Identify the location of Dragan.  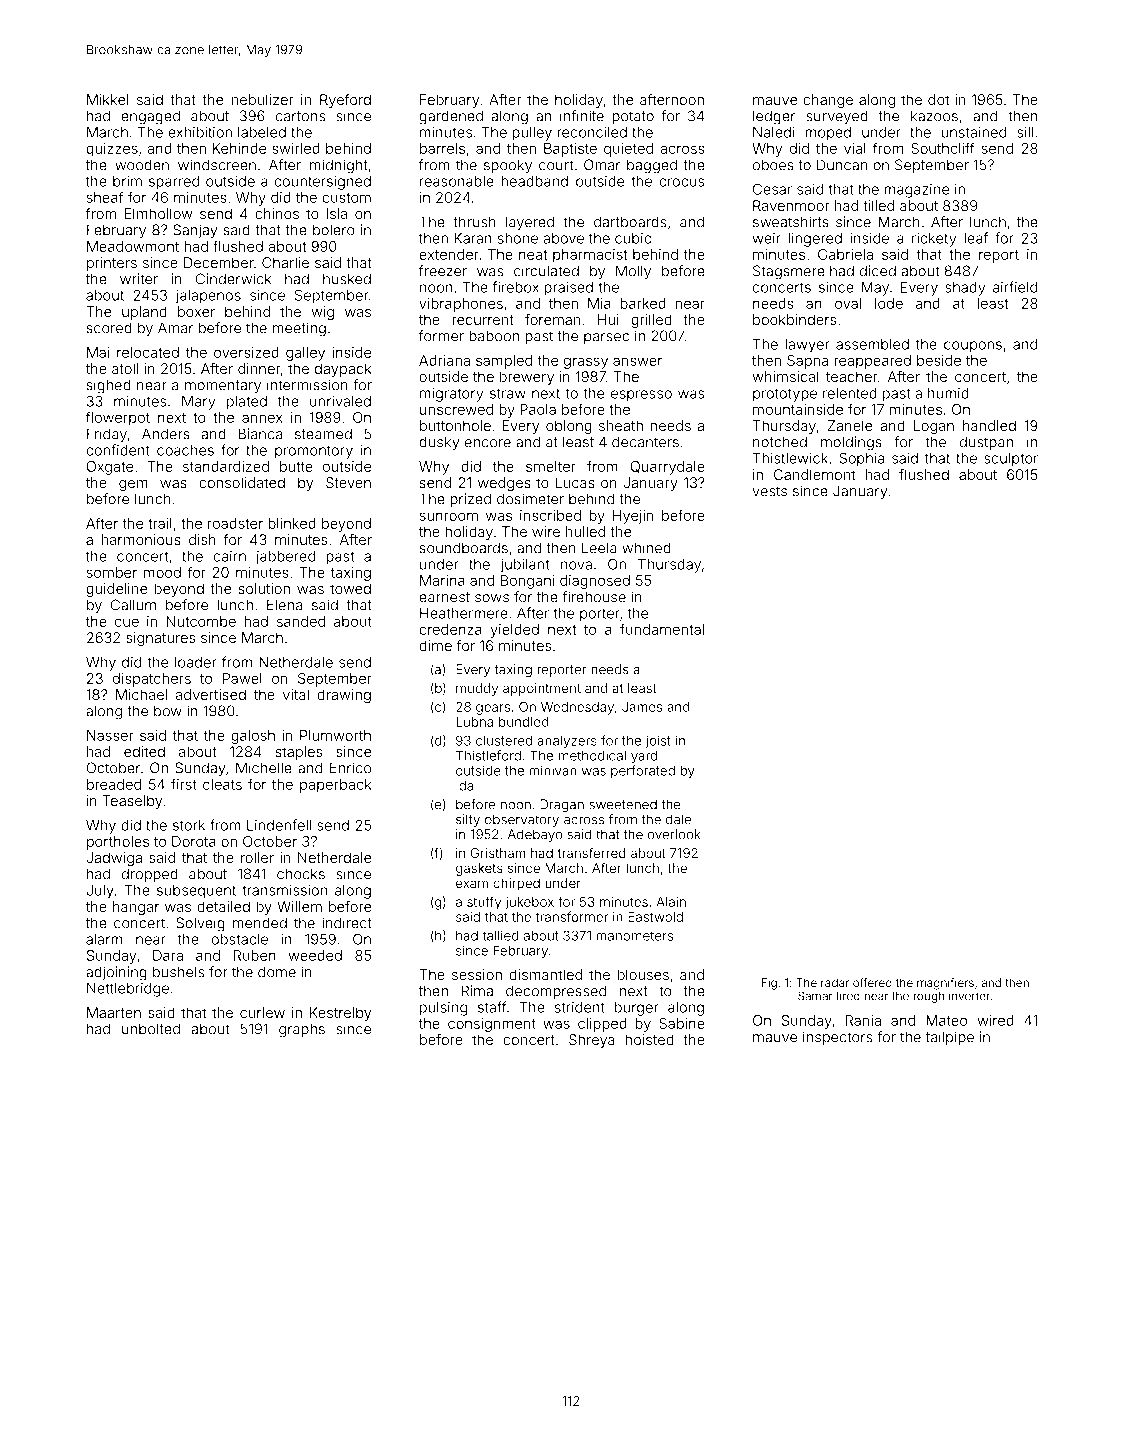
(562, 805).
